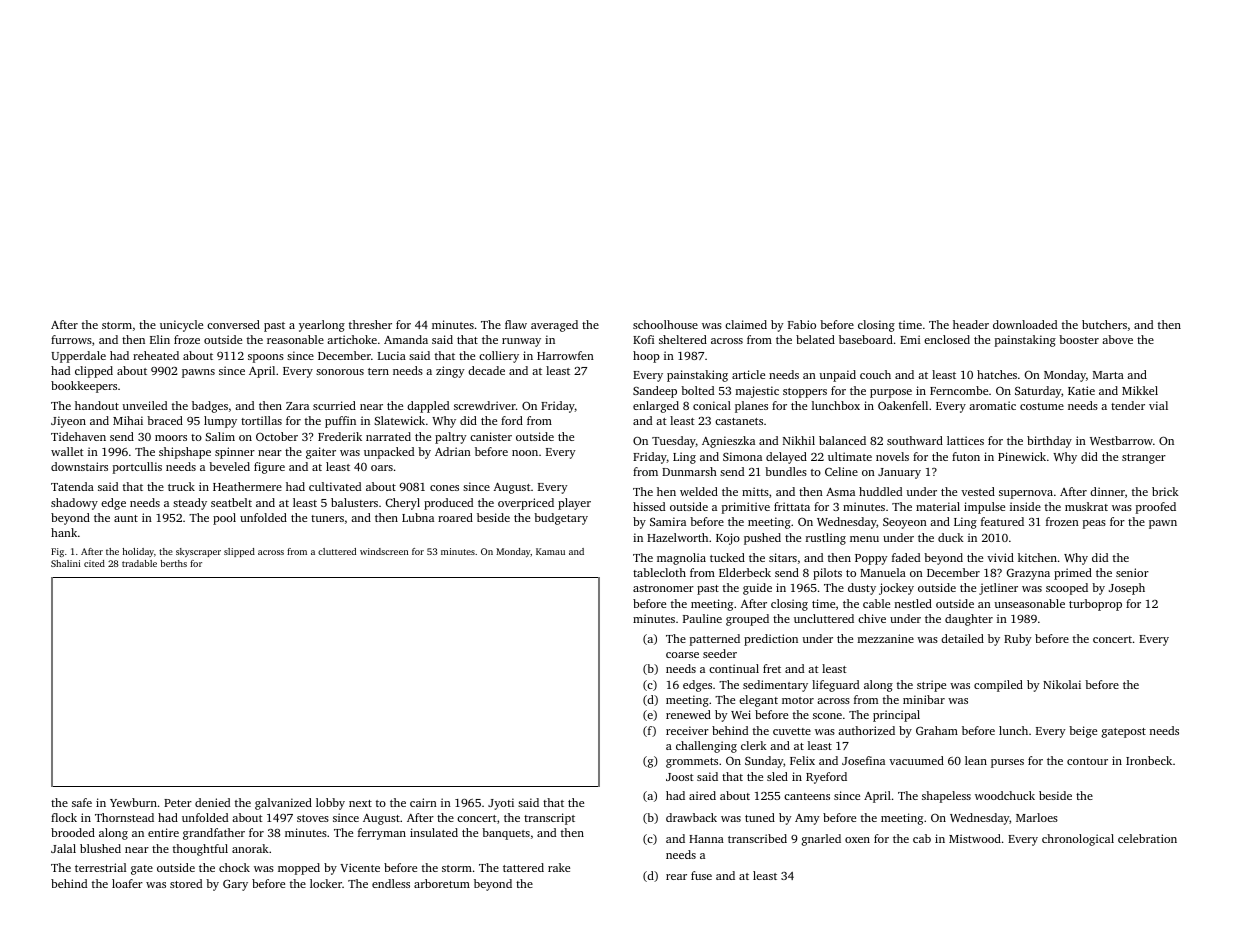  What do you see at coordinates (655, 392) in the image?
I see `Sandeep` at bounding box center [655, 392].
